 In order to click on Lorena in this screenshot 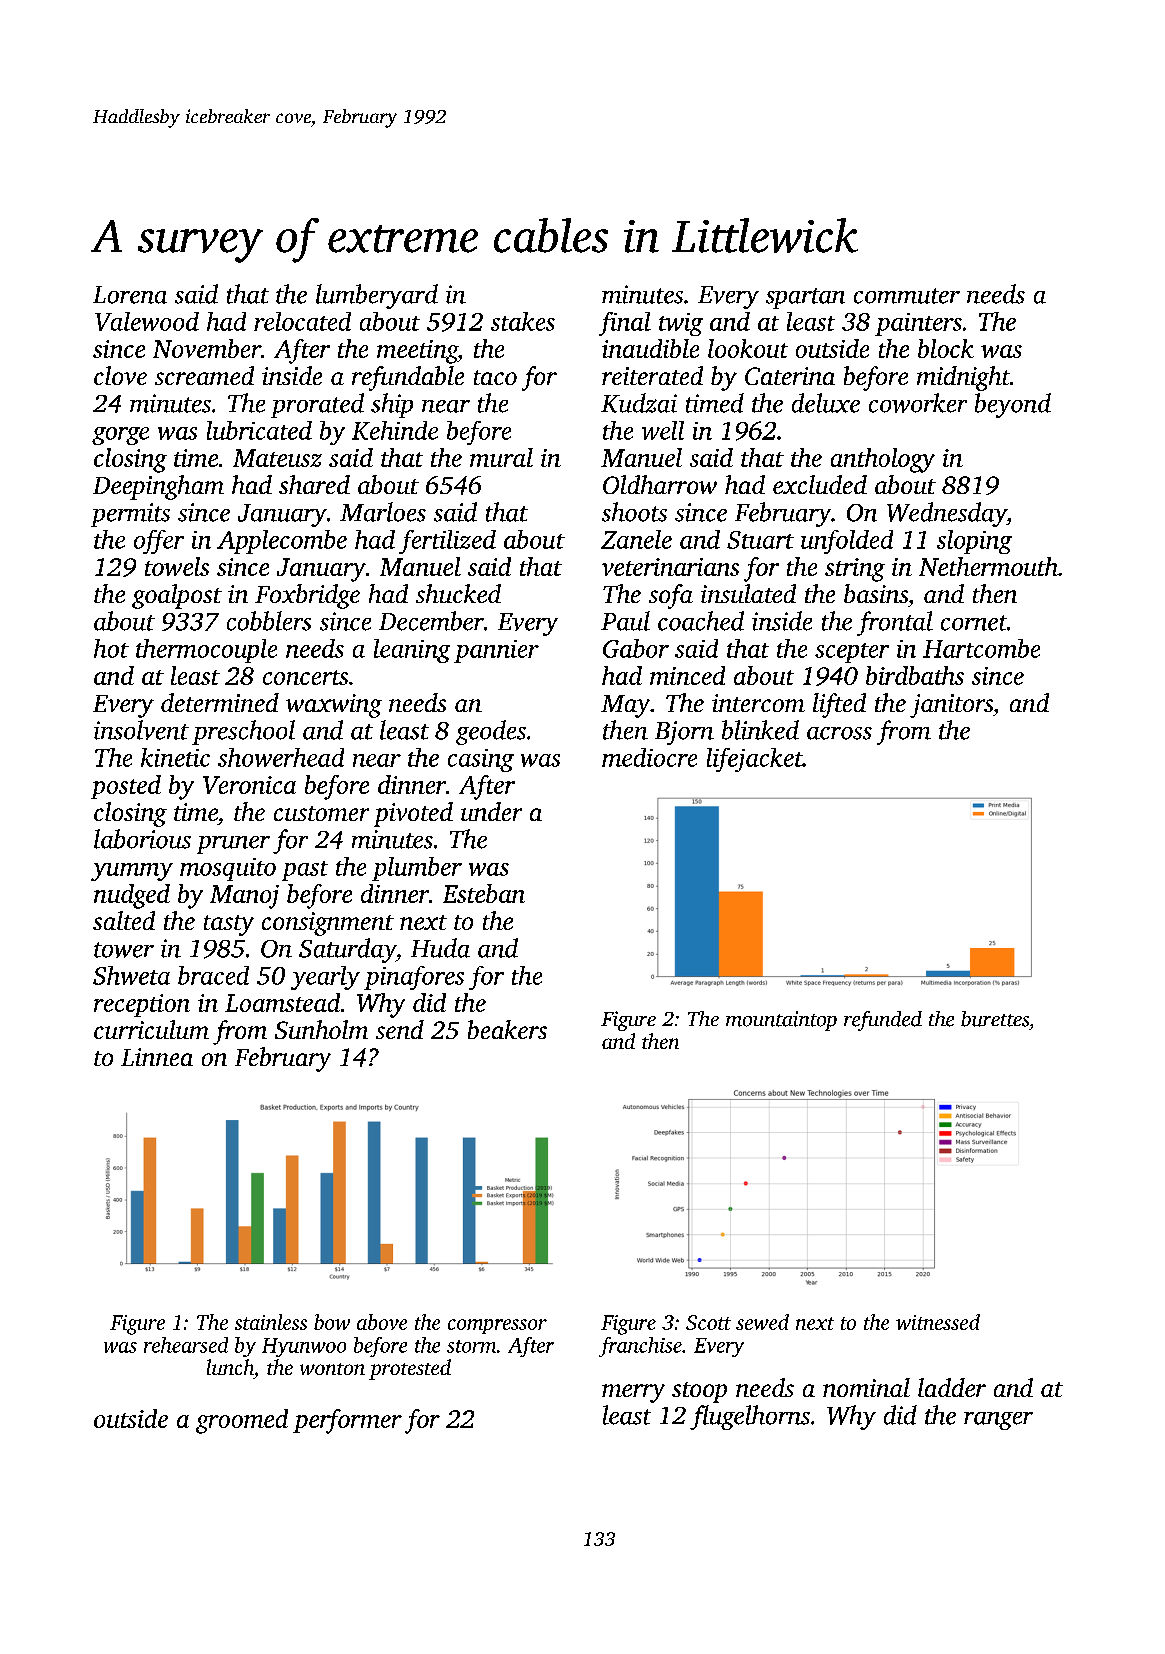, I will do `click(130, 295)`.
